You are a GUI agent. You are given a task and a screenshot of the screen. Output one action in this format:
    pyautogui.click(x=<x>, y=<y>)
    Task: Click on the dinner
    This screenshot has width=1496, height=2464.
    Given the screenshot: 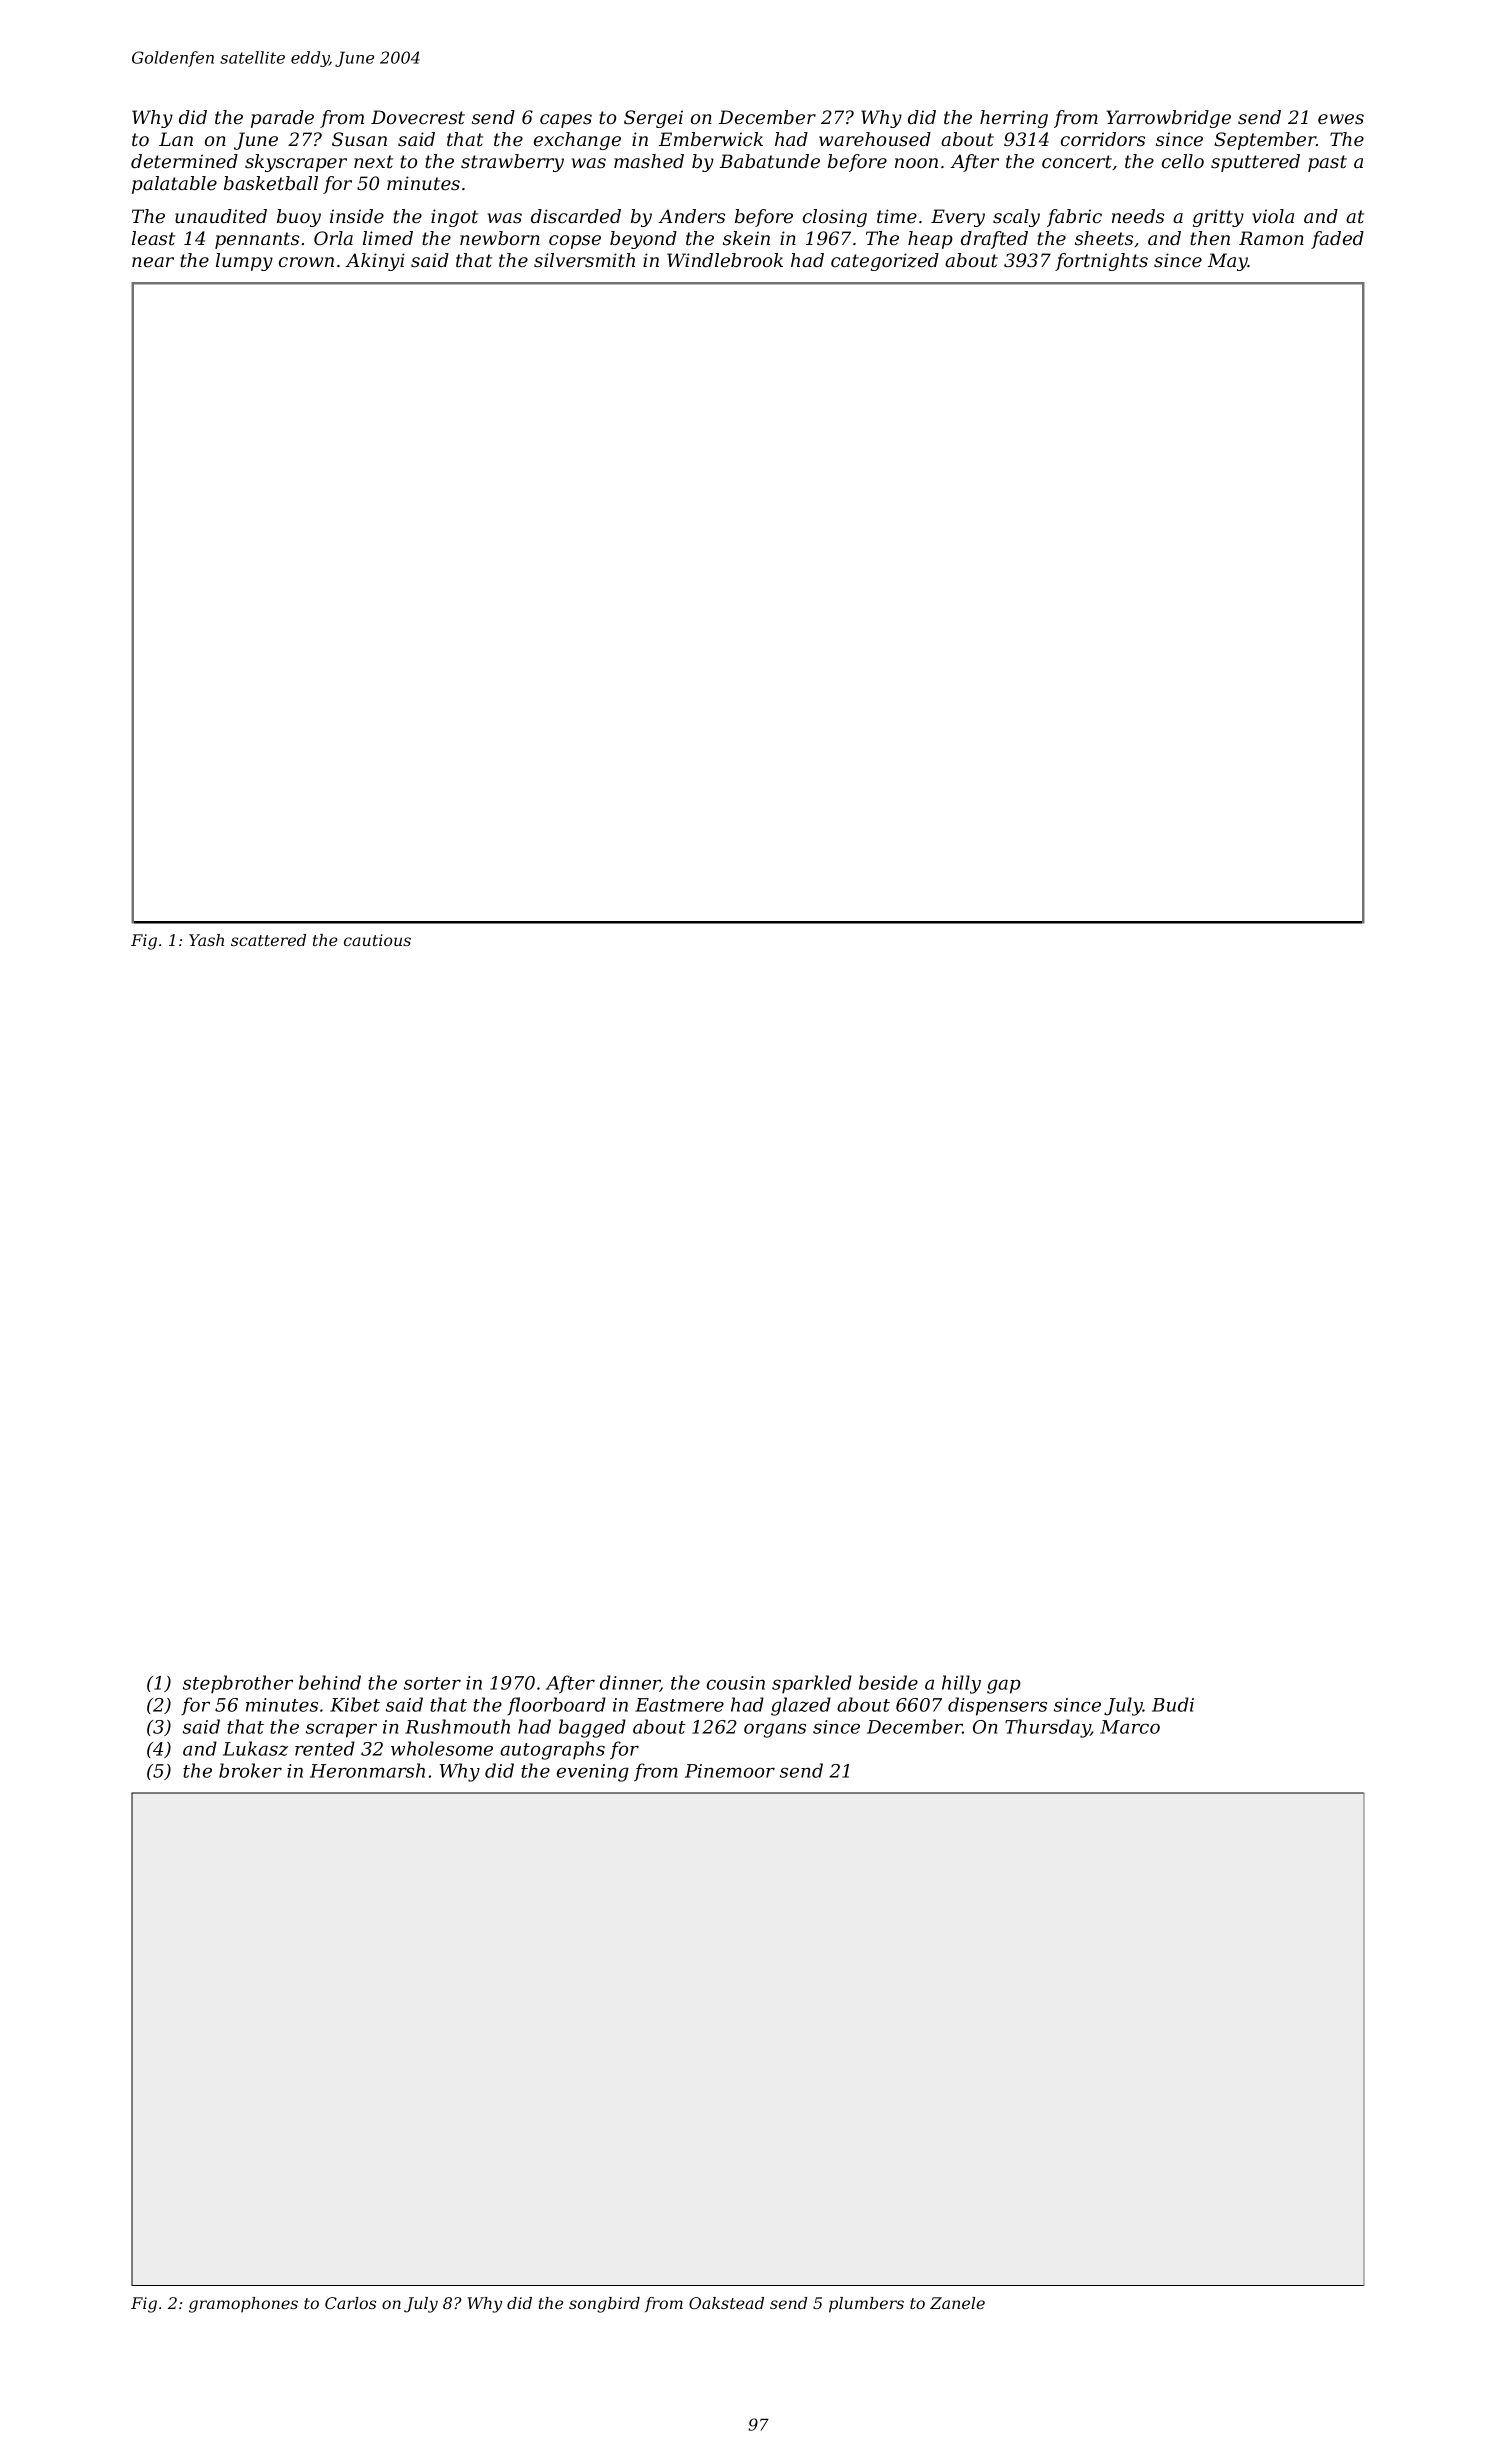 What is the action you would take?
    pyautogui.click(x=630, y=1683)
